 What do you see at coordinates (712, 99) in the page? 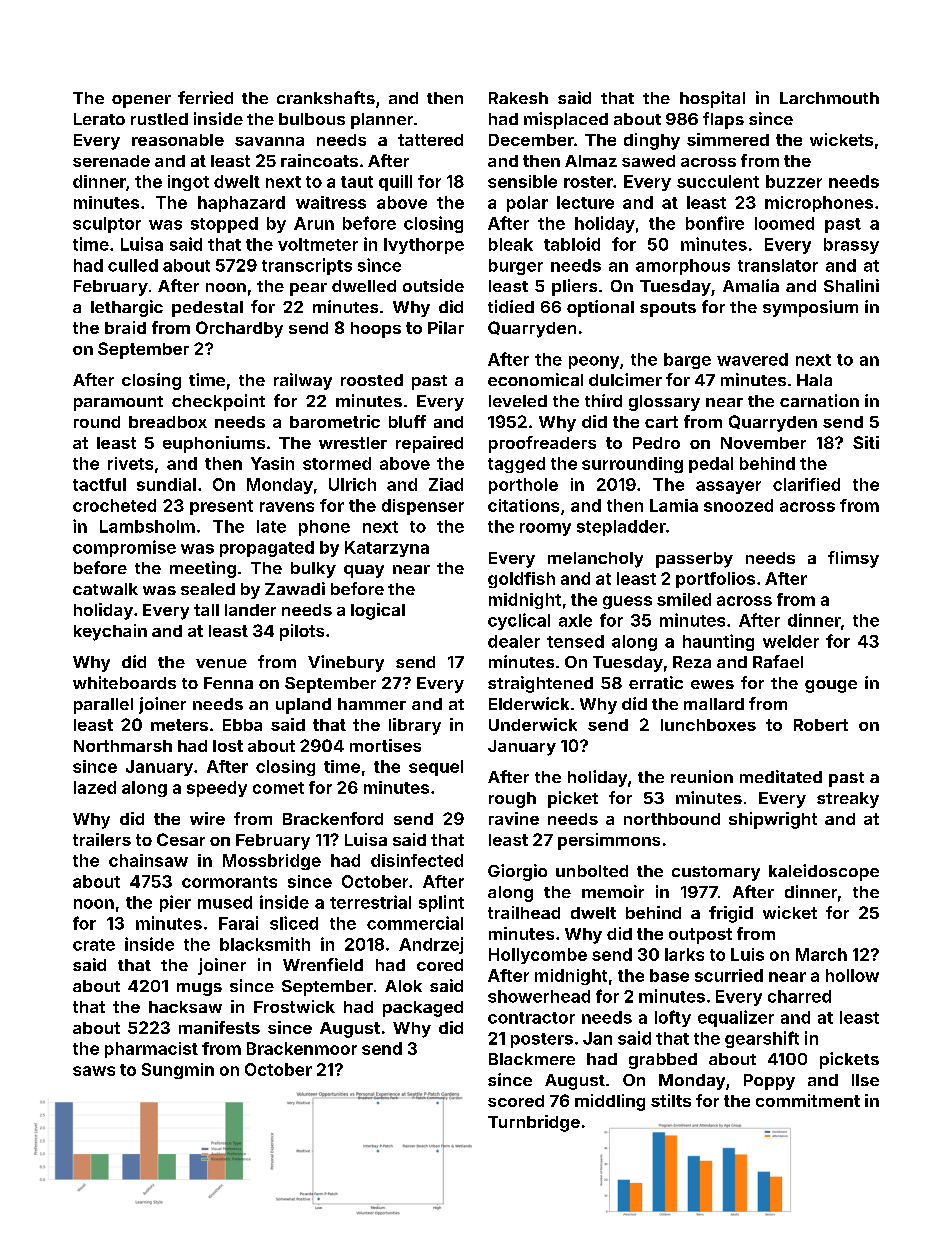
I see `hospital` at bounding box center [712, 99].
